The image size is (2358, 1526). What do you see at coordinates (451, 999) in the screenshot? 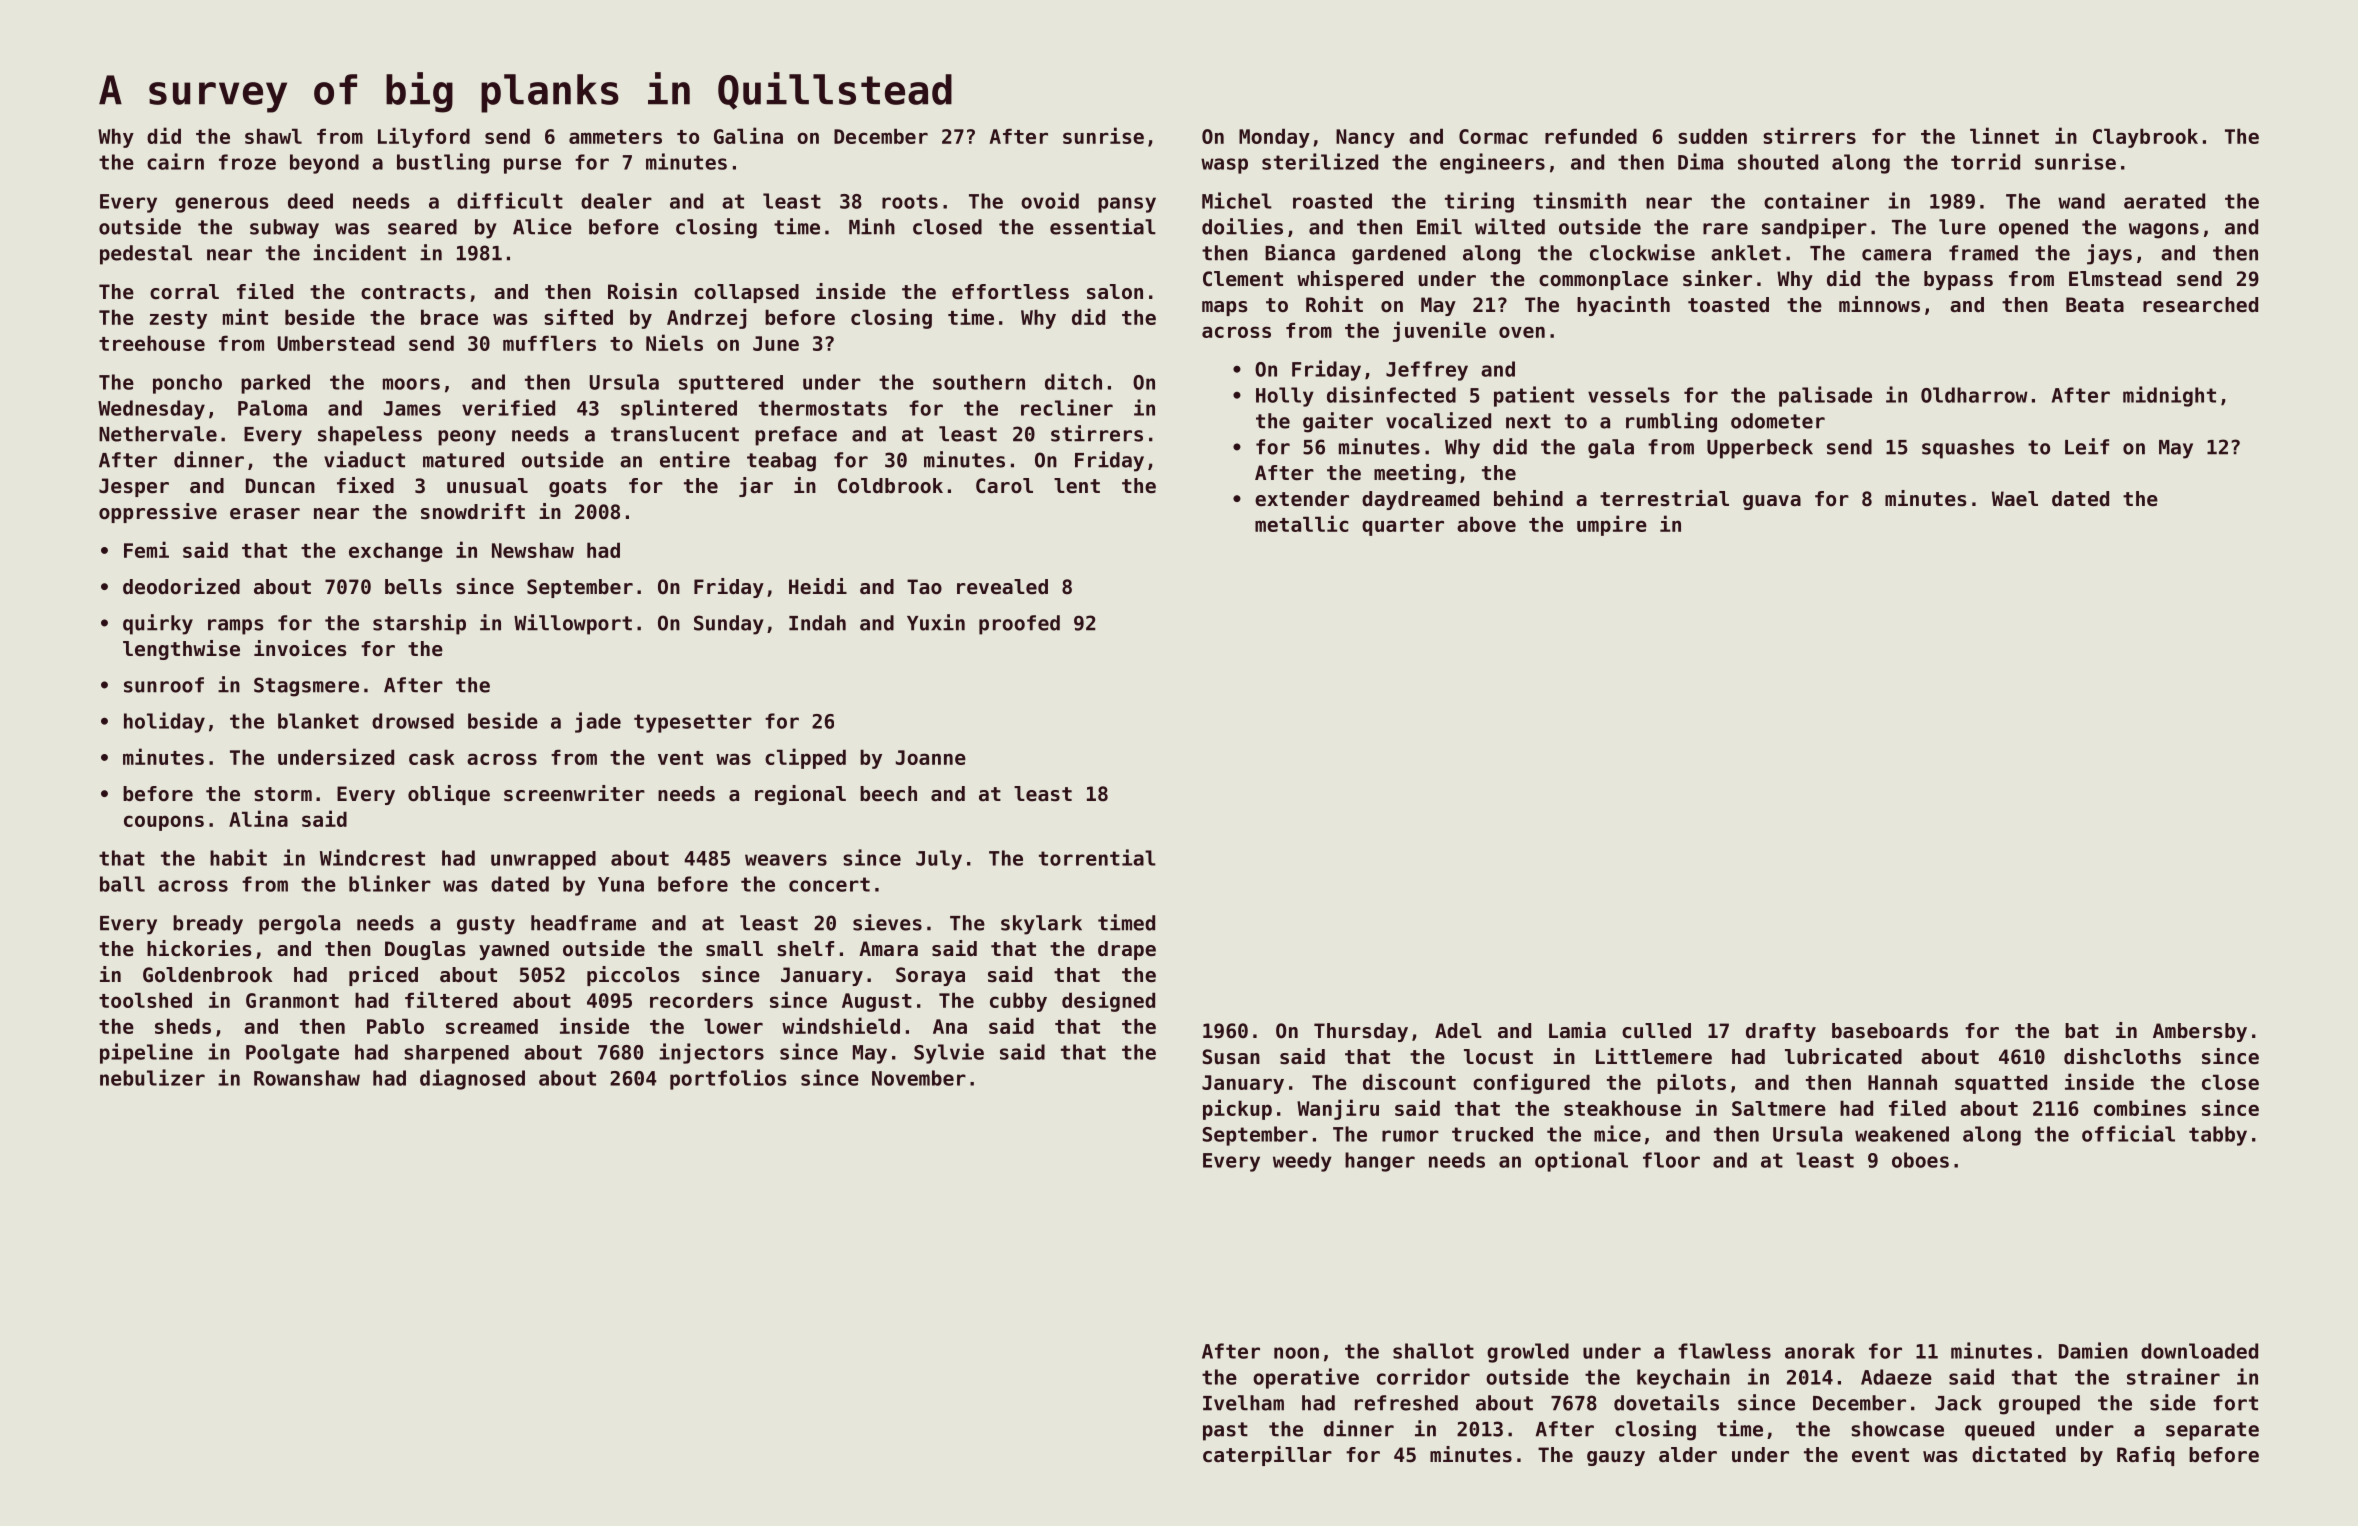
I see `filtered` at bounding box center [451, 999].
